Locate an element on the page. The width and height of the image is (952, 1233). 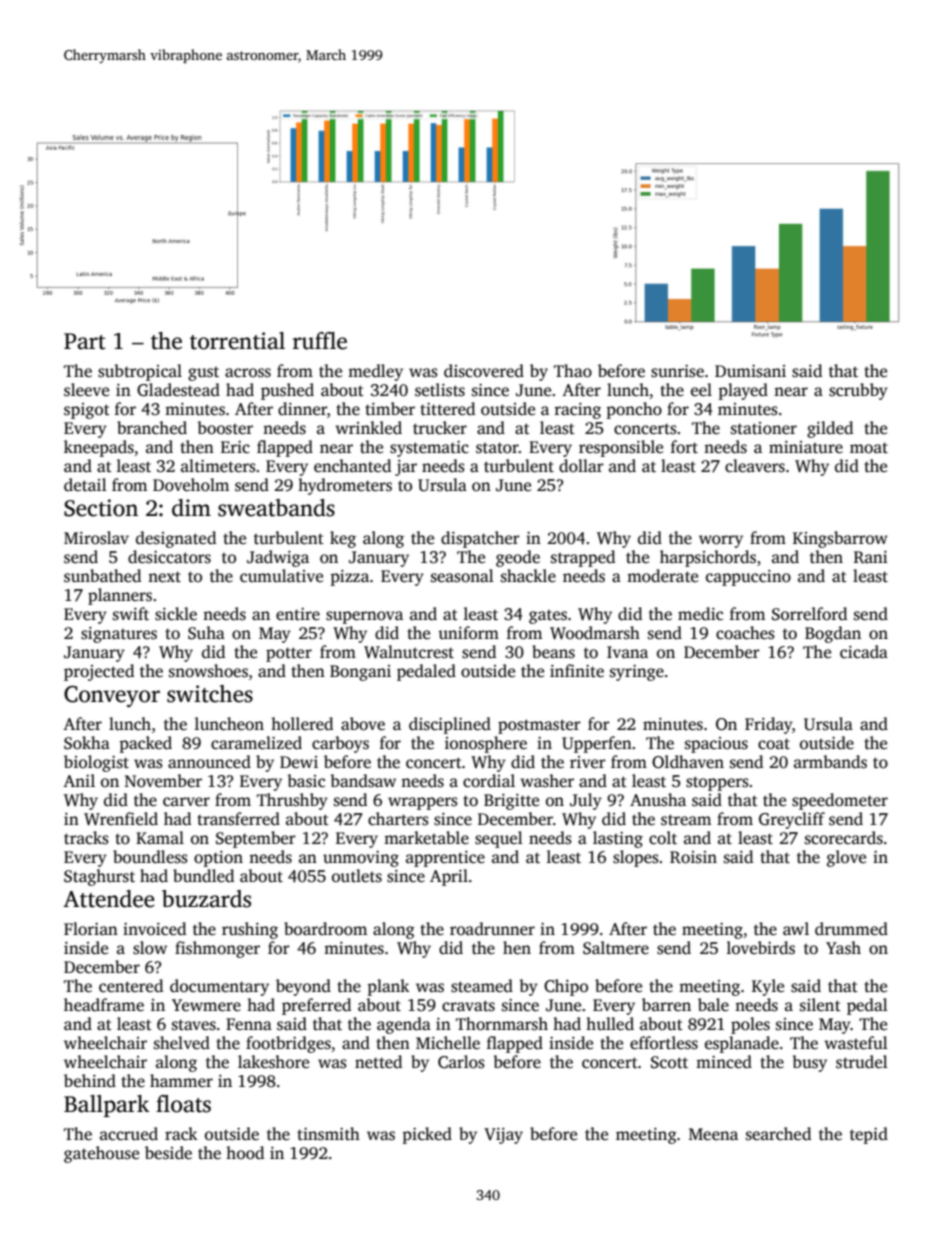
beside is located at coordinates (168, 1153).
